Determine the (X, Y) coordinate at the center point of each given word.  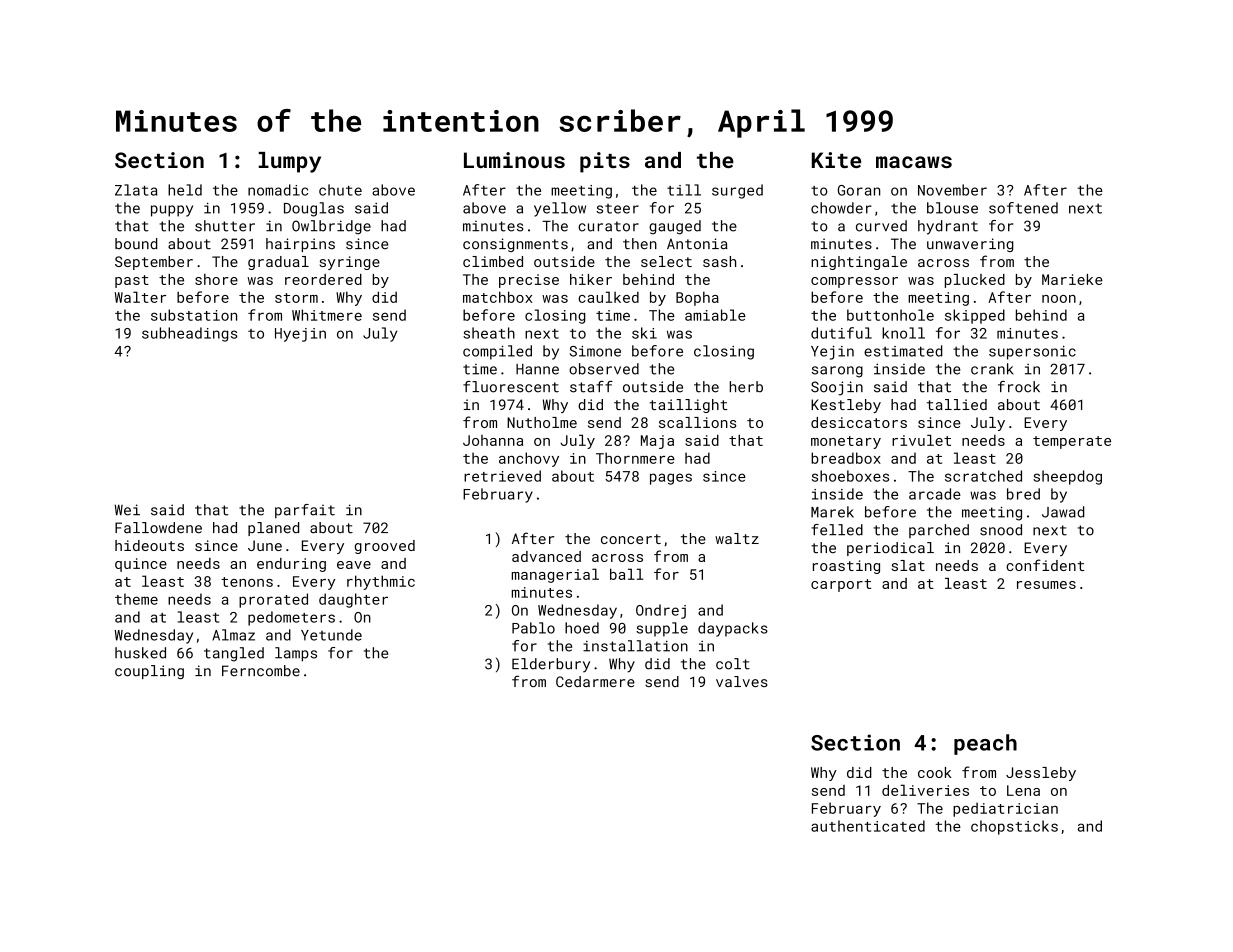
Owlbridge (331, 227)
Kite (836, 160)
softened (1023, 208)
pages (671, 479)
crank (992, 369)
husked (140, 653)
